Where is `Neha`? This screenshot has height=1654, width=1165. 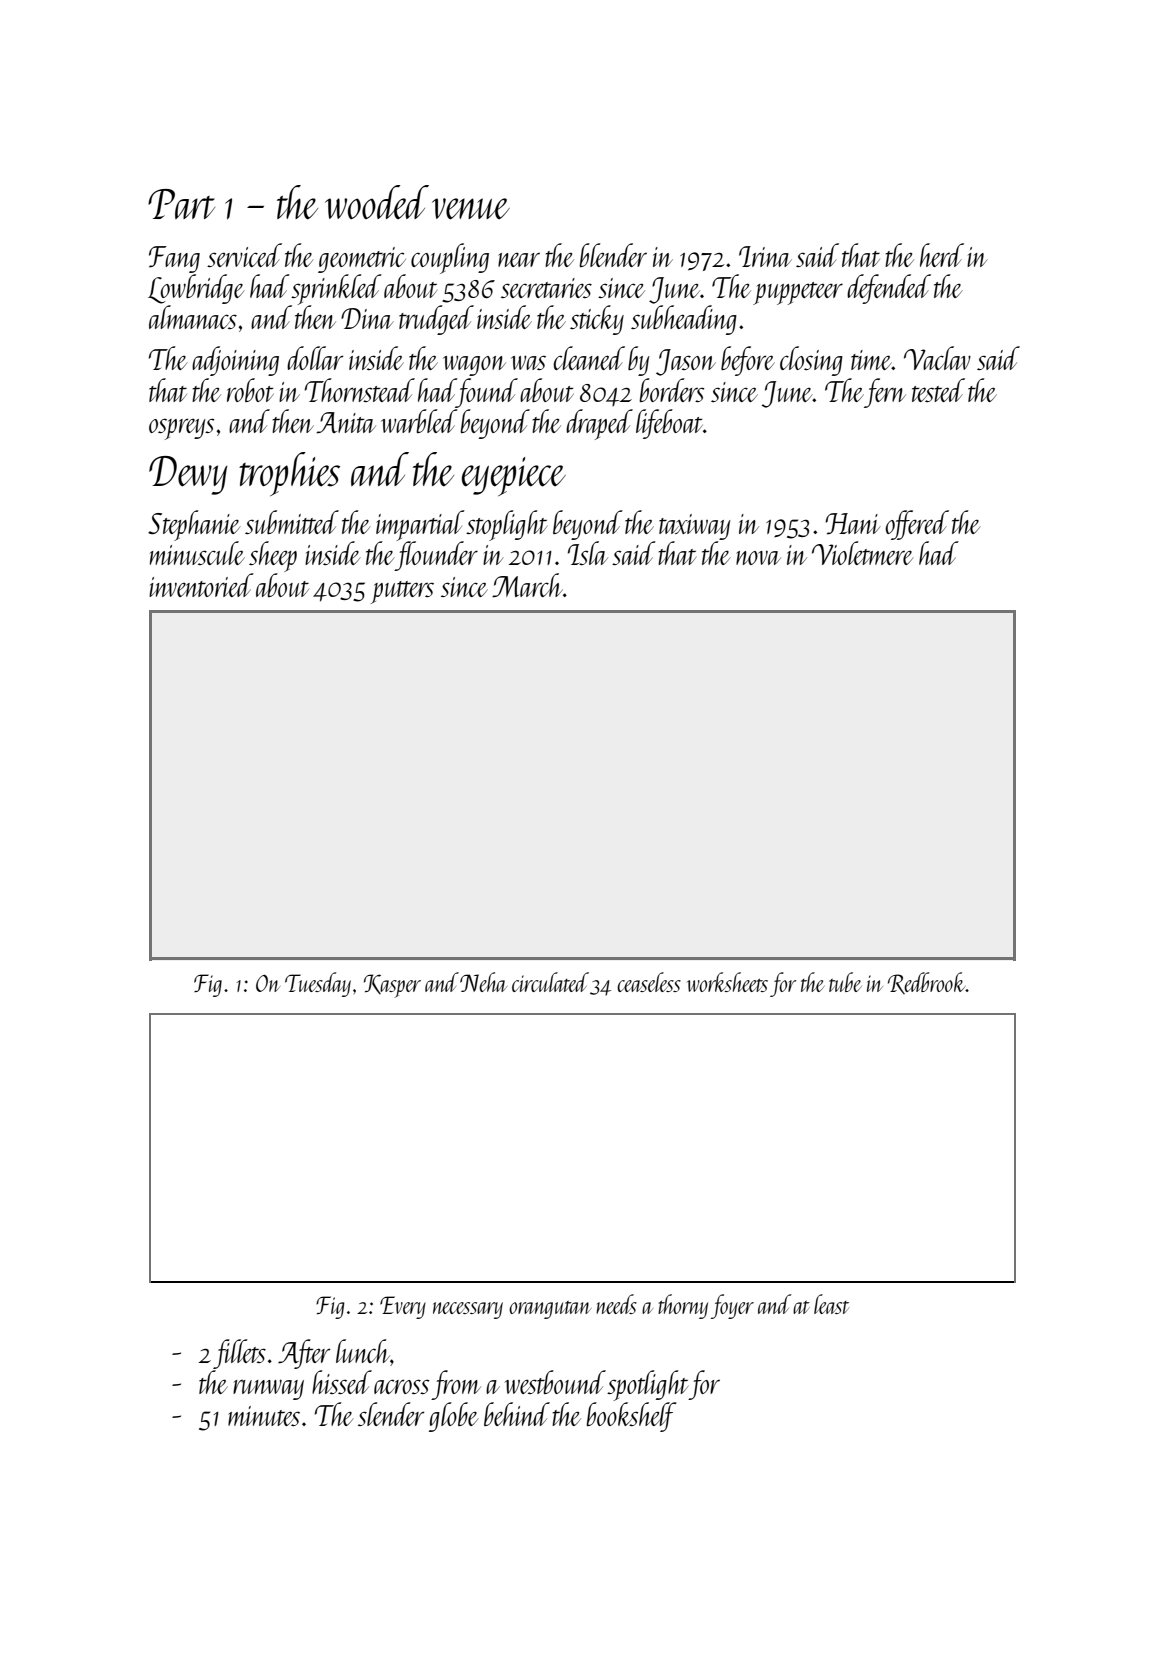 Neha is located at coordinates (483, 982).
